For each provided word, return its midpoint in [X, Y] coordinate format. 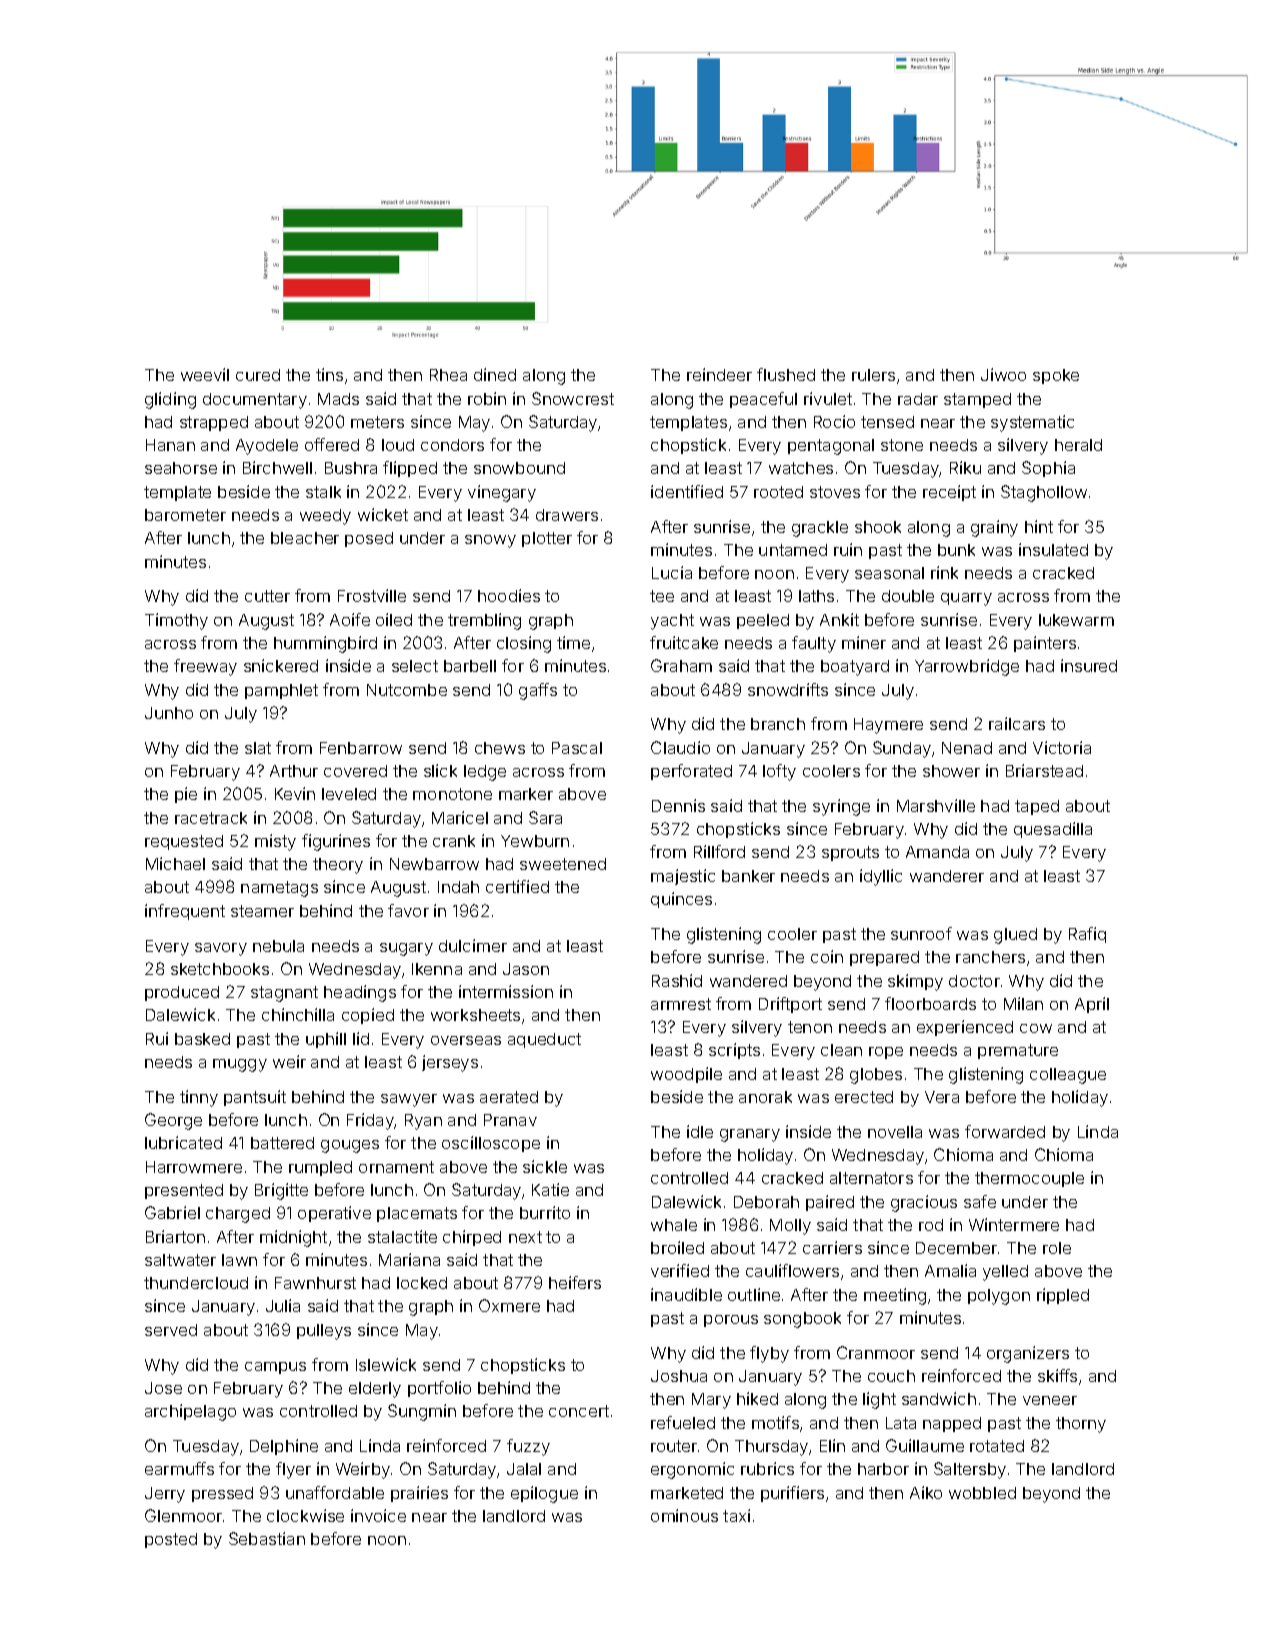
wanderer [947, 876]
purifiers [792, 1494]
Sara [545, 817]
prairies [419, 1494]
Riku [965, 467]
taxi [736, 1515]
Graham [681, 665]
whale [674, 1225]
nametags [279, 889]
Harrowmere [194, 1167]
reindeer [719, 374]
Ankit [839, 619]
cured [258, 375]
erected [864, 1097]
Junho [169, 713]
